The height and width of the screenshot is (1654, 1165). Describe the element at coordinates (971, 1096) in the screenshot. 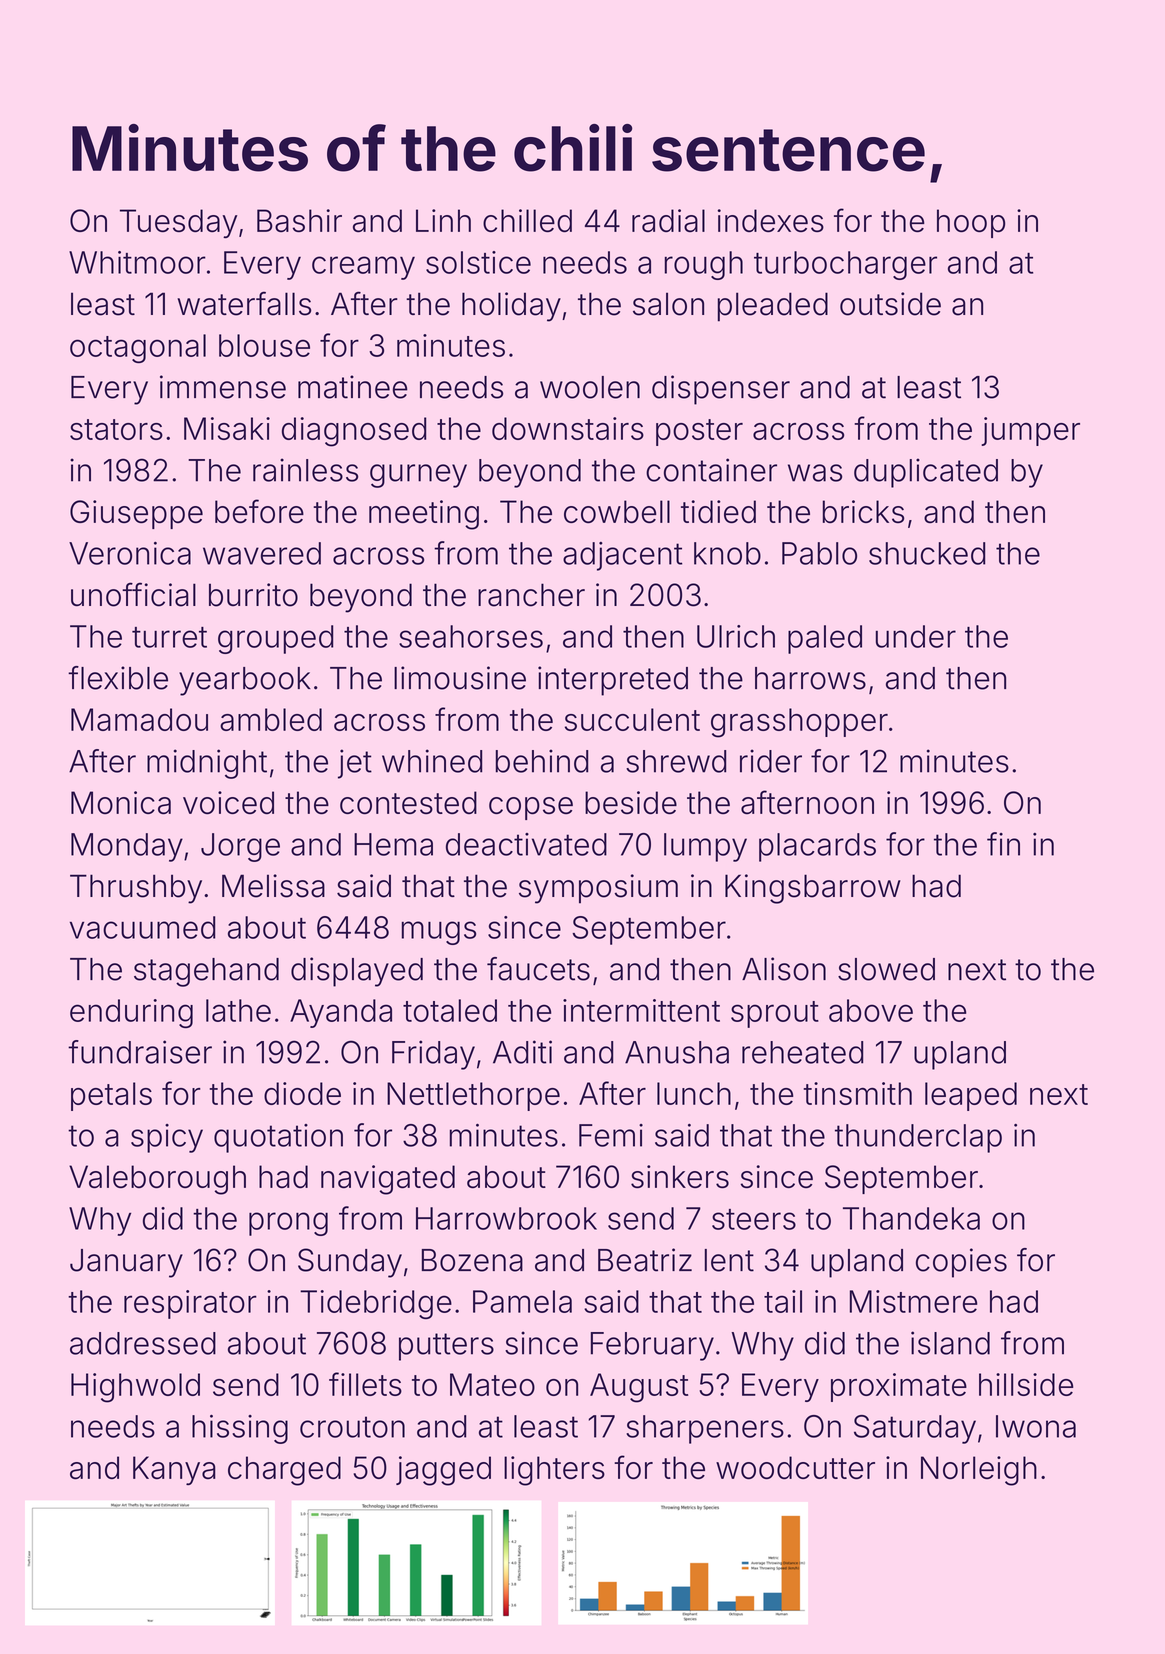

I see `leaped` at that location.
